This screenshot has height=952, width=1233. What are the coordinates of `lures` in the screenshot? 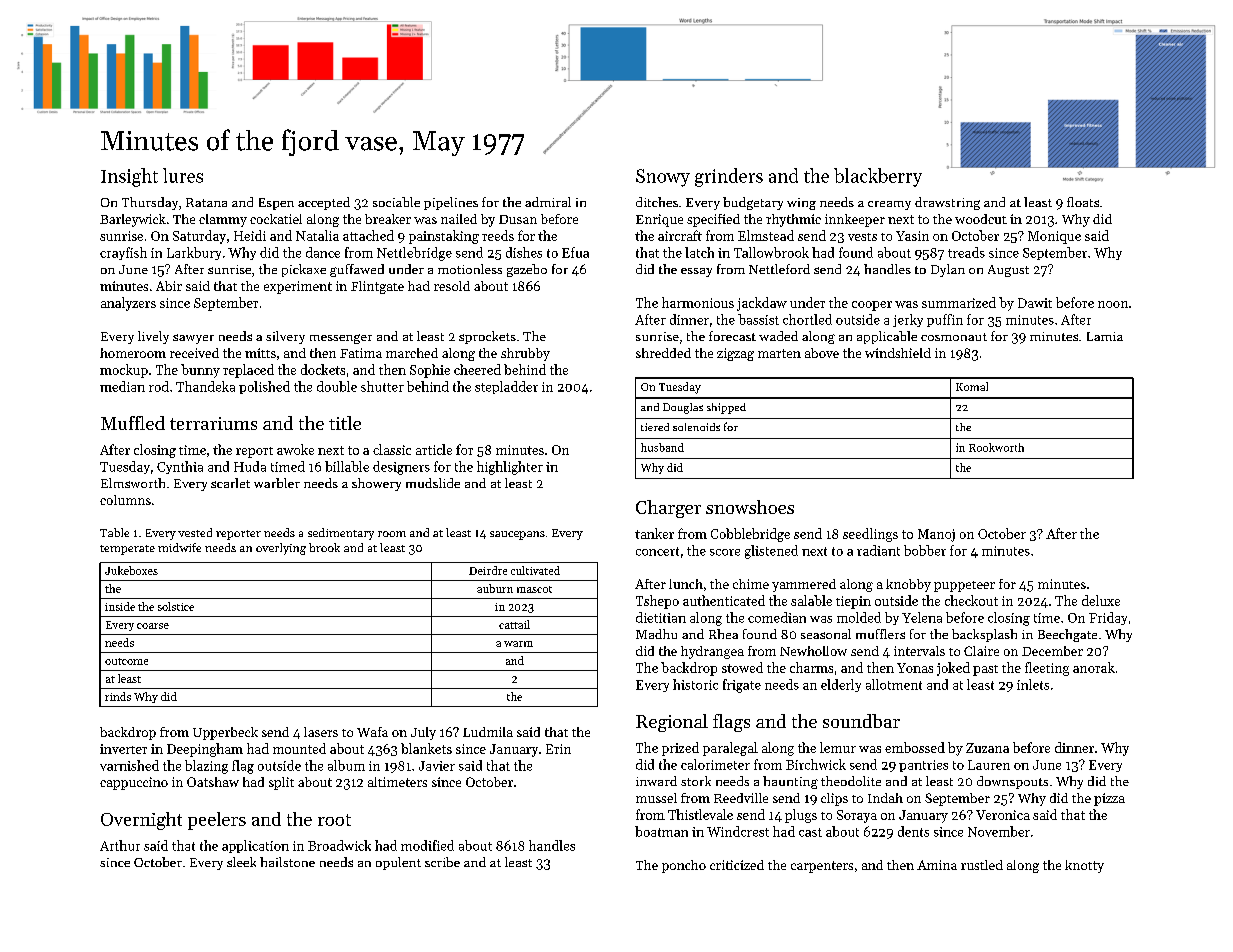 It's located at (183, 175).
